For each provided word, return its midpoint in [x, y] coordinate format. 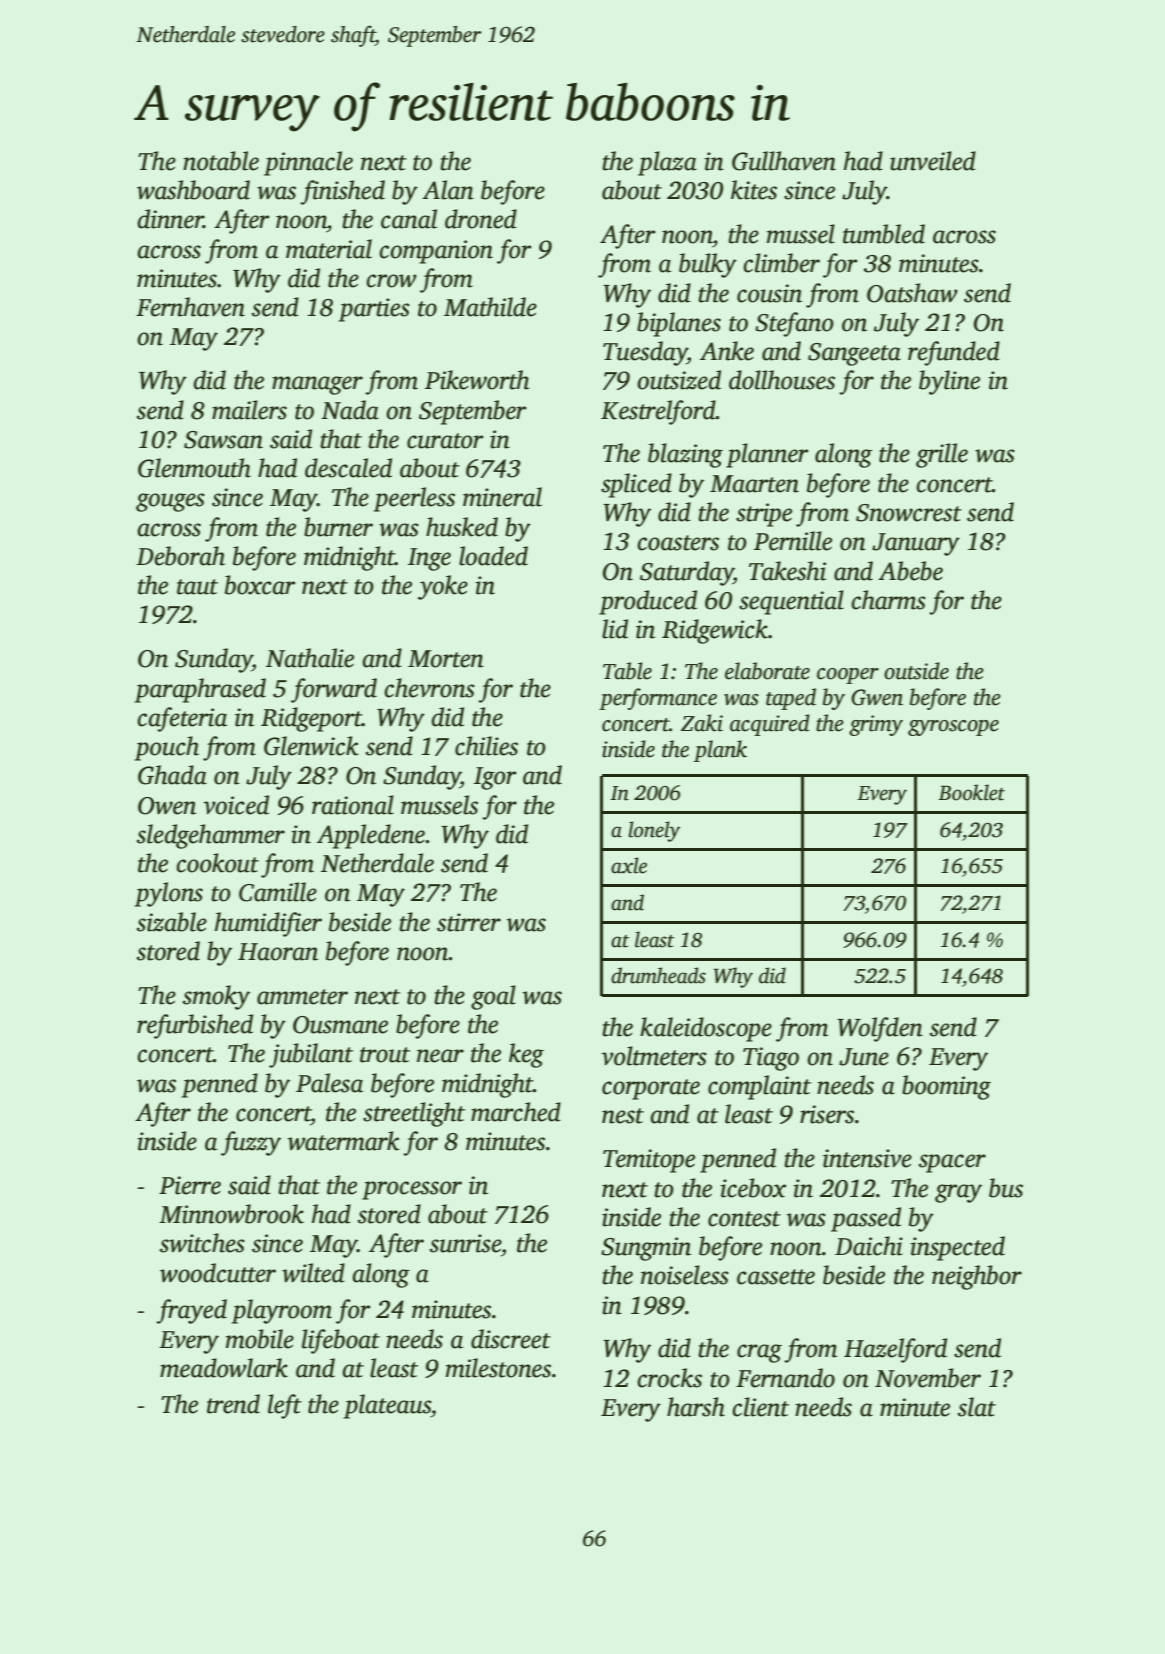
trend [233, 1404]
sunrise [465, 1243]
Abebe [910, 571]
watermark [344, 1141]
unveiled [933, 161]
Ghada [172, 775]
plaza [667, 163]
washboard [193, 190]
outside [916, 671]
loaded [493, 556]
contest [744, 1219]
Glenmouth [194, 468]
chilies [486, 746]
